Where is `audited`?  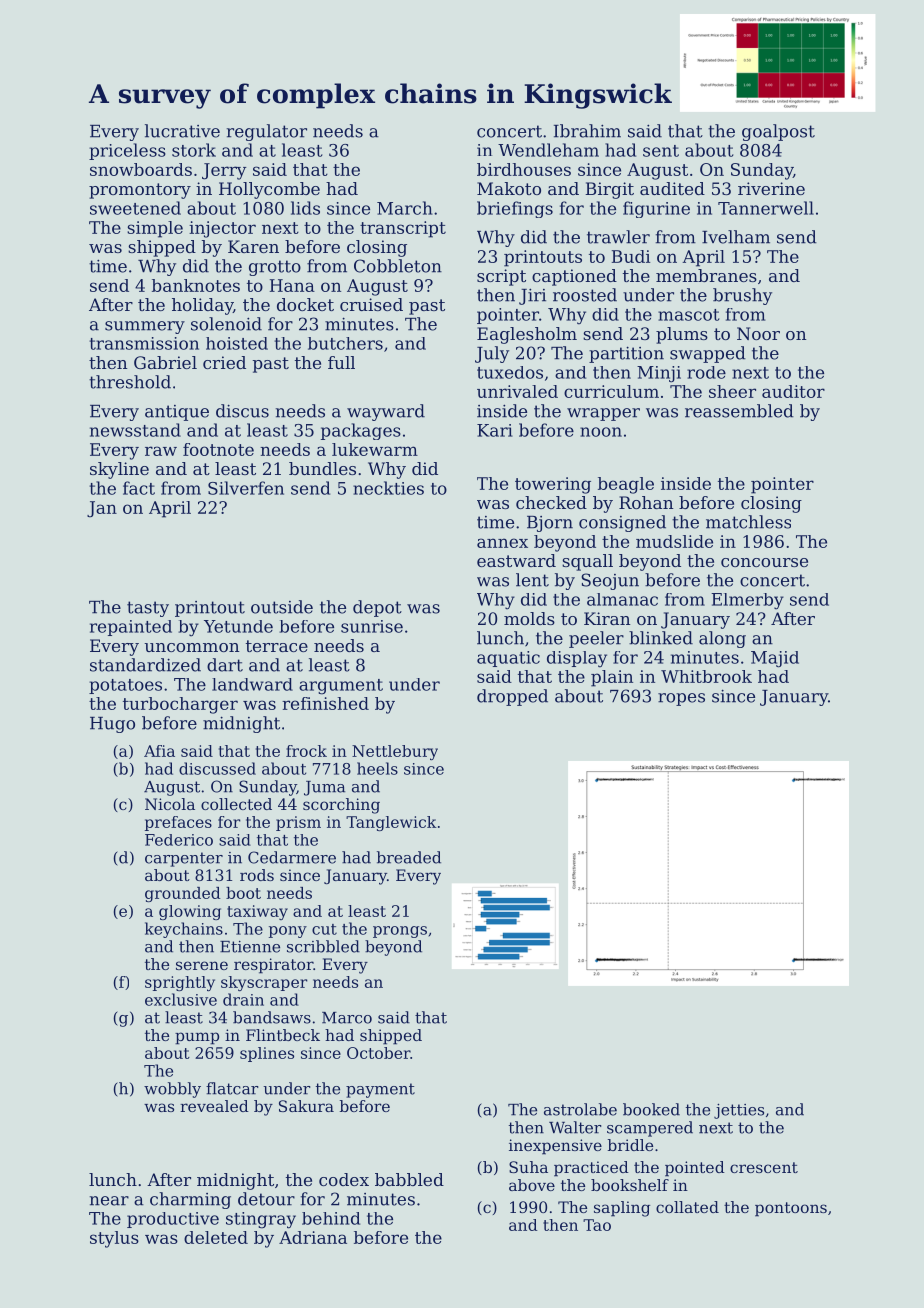 audited is located at coordinates (672, 188).
